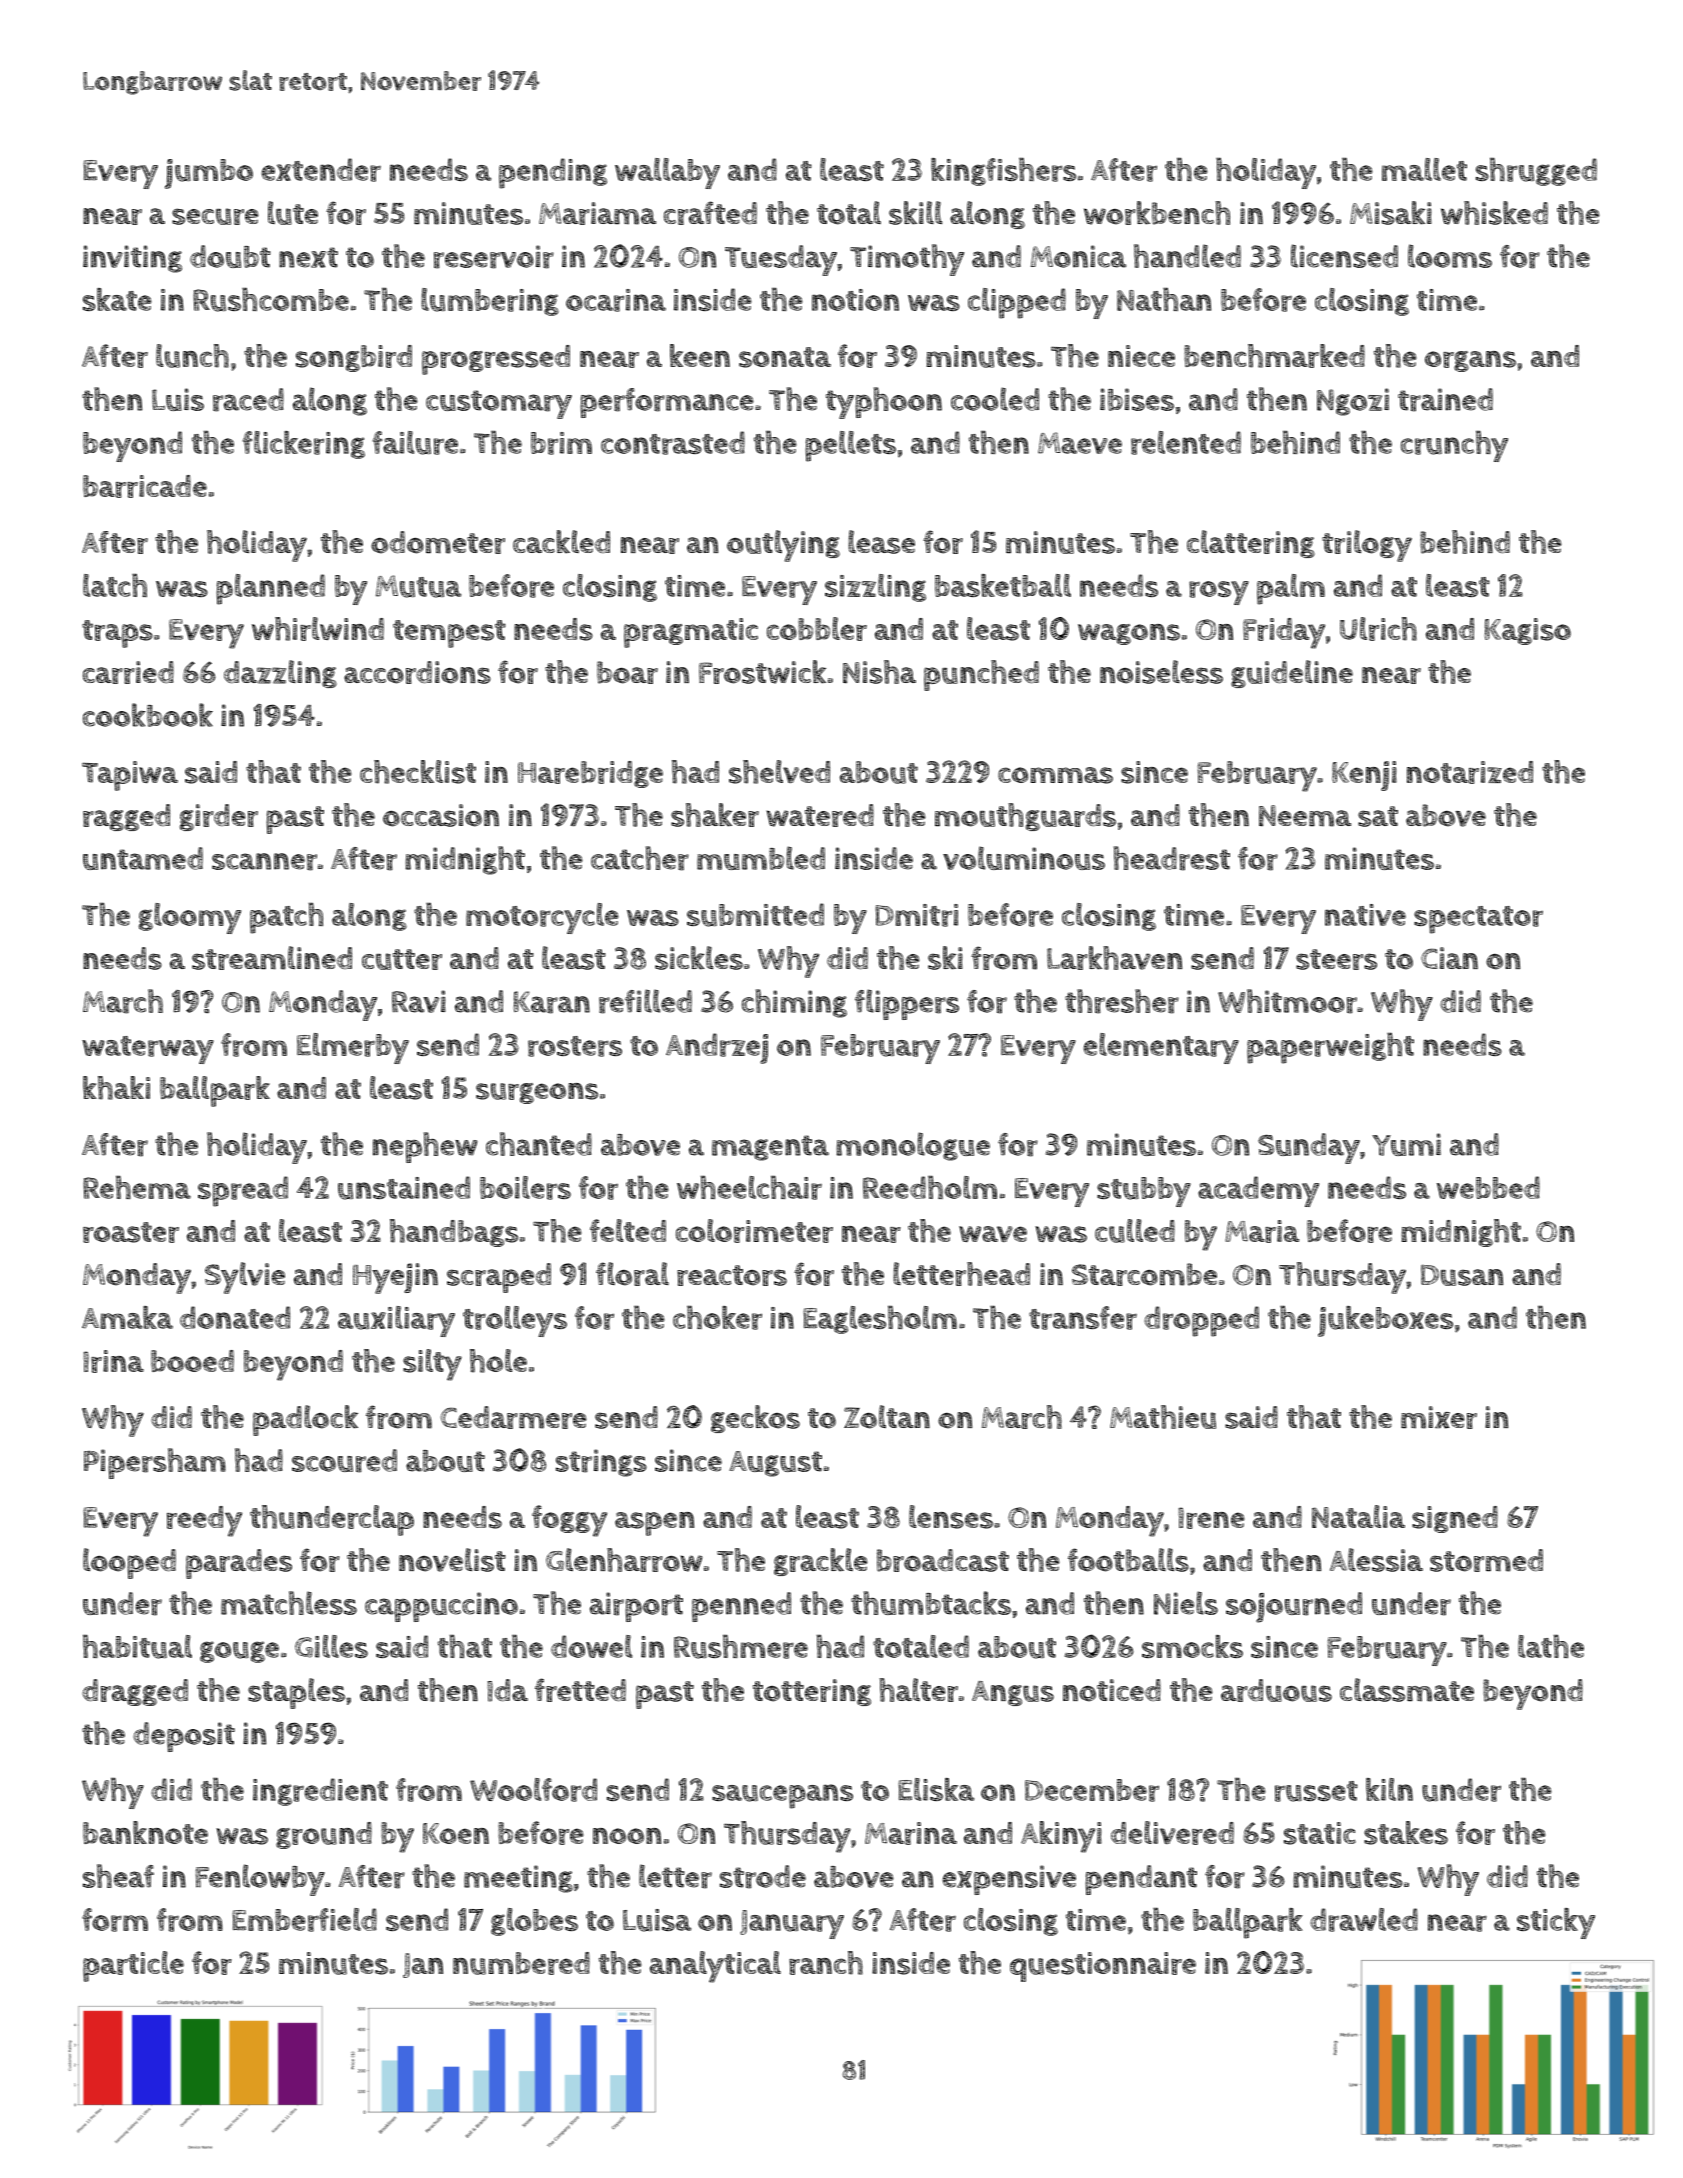 Image resolution: width=1683 pixels, height=2178 pixels. I want to click on auxiliary, so click(396, 1321).
